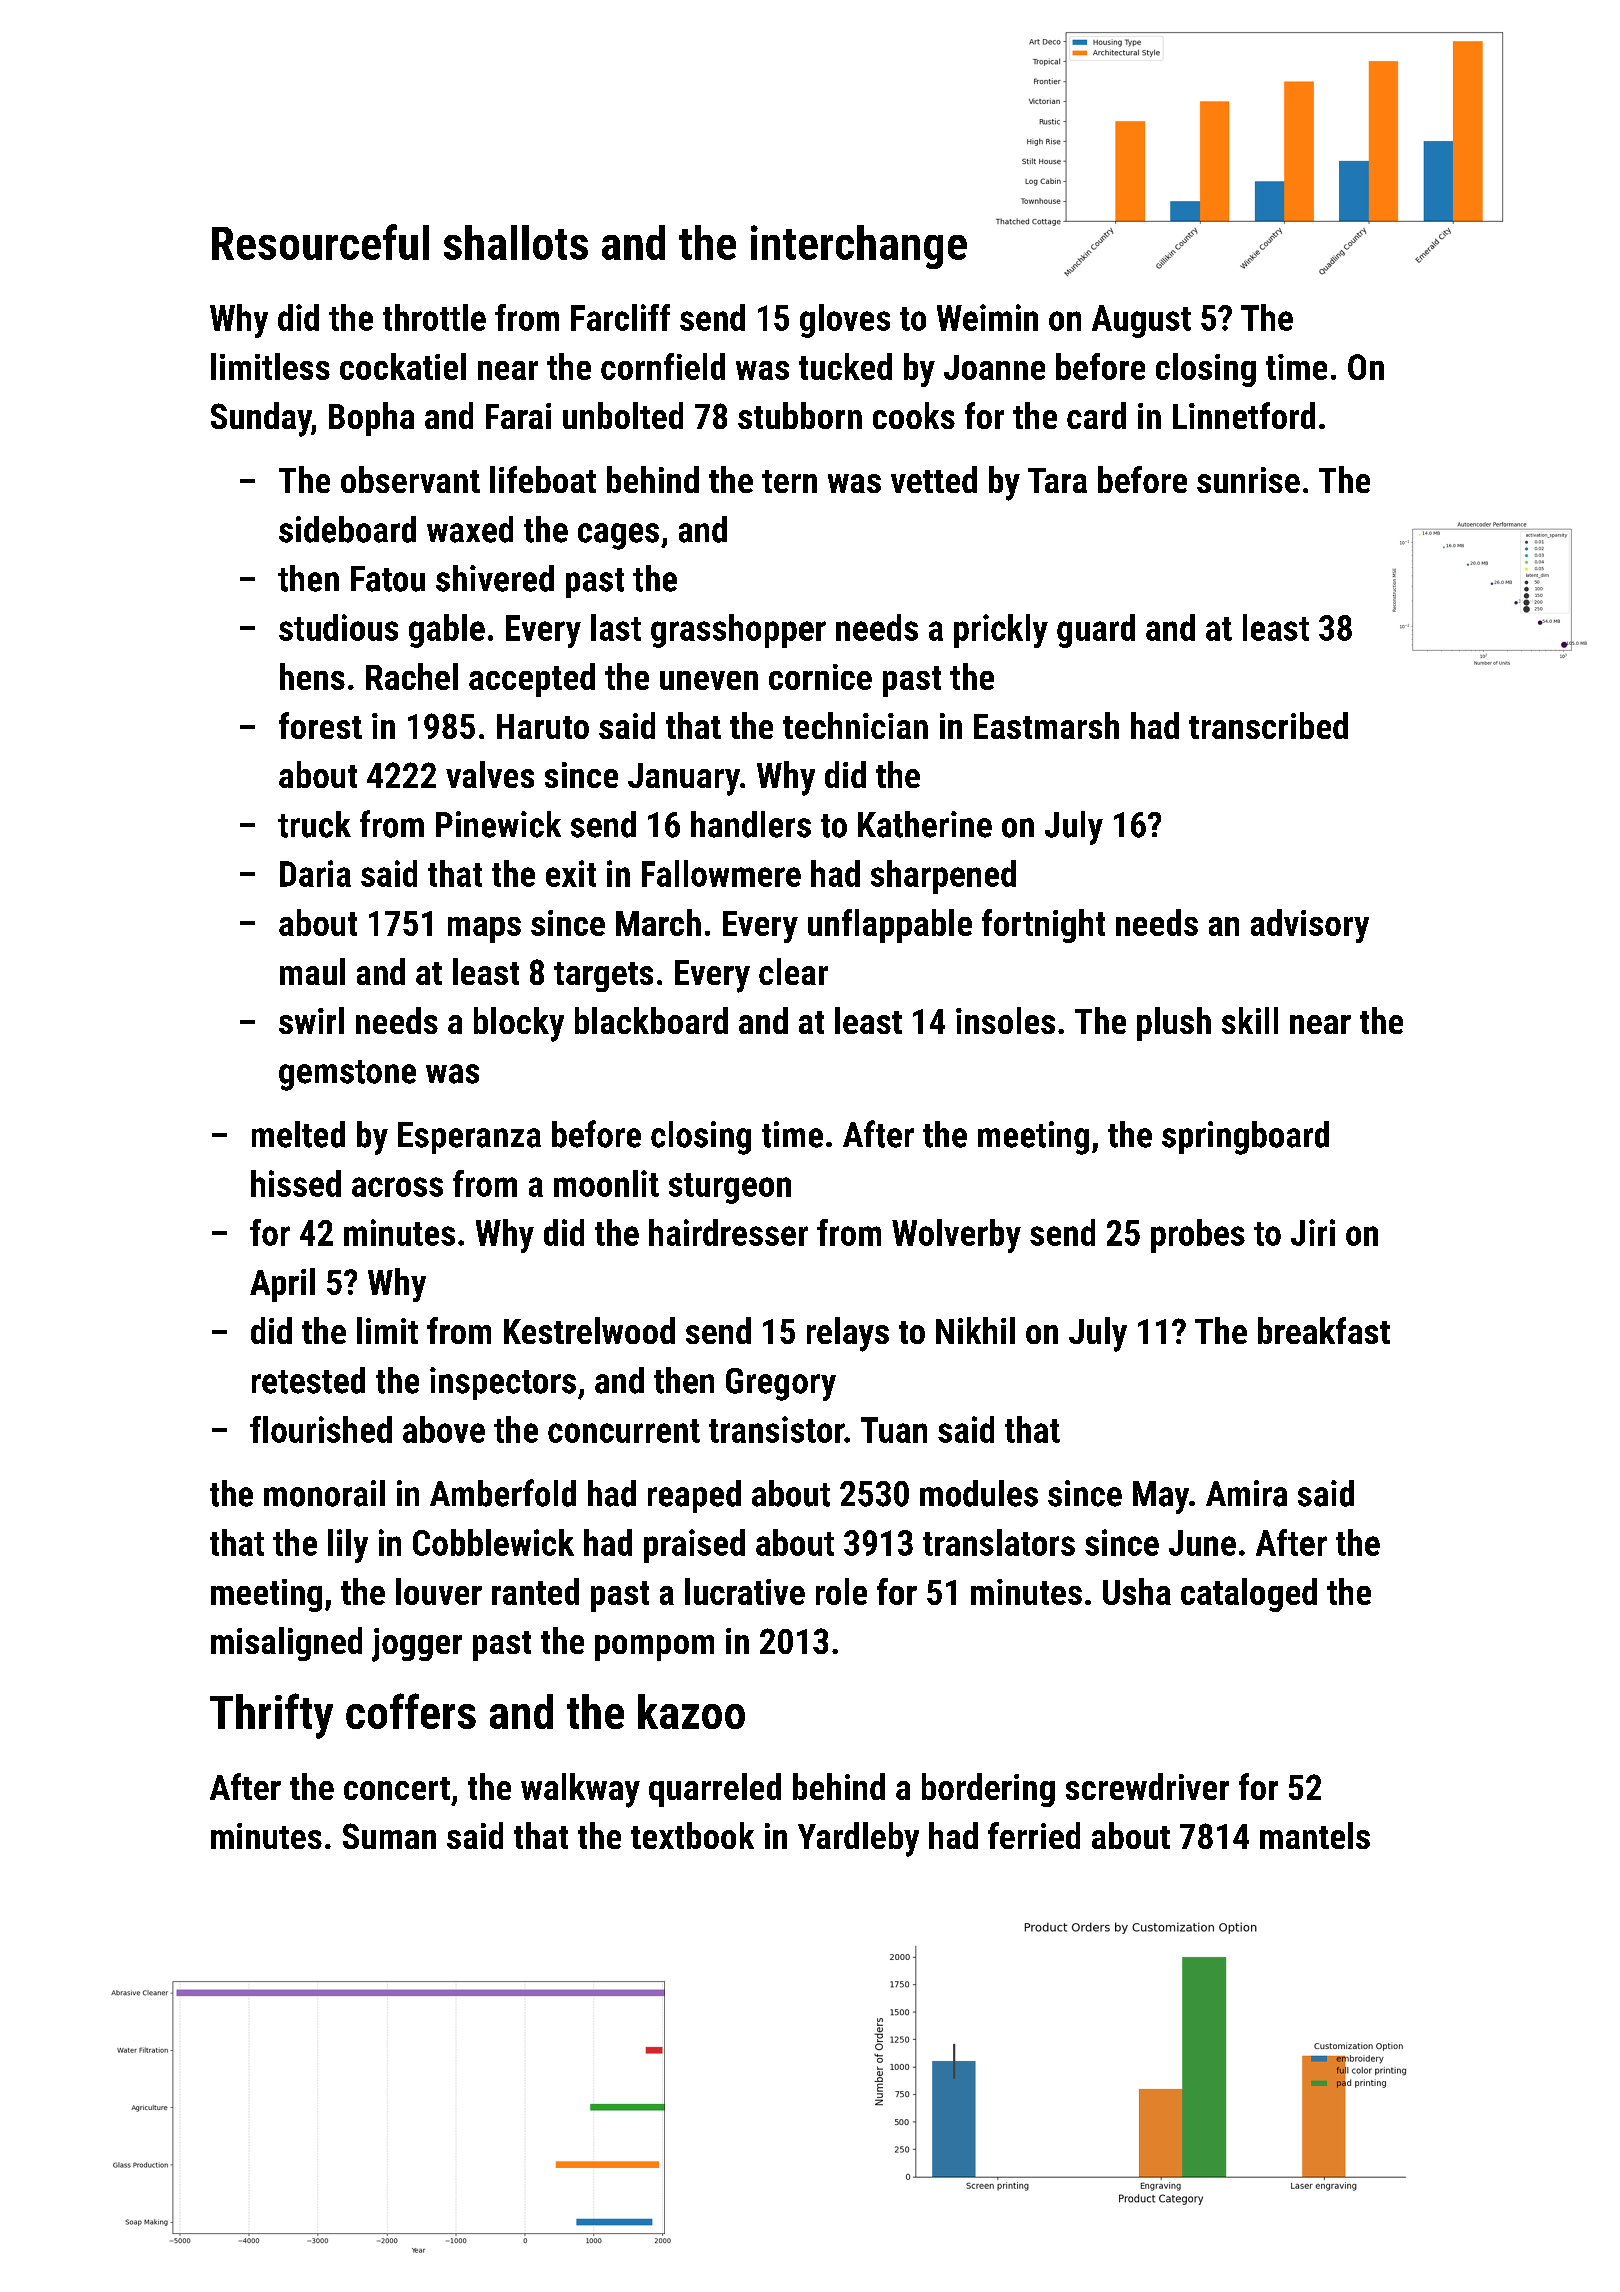  Describe the element at coordinates (894, 1430) in the image. I see `Tuan` at that location.
